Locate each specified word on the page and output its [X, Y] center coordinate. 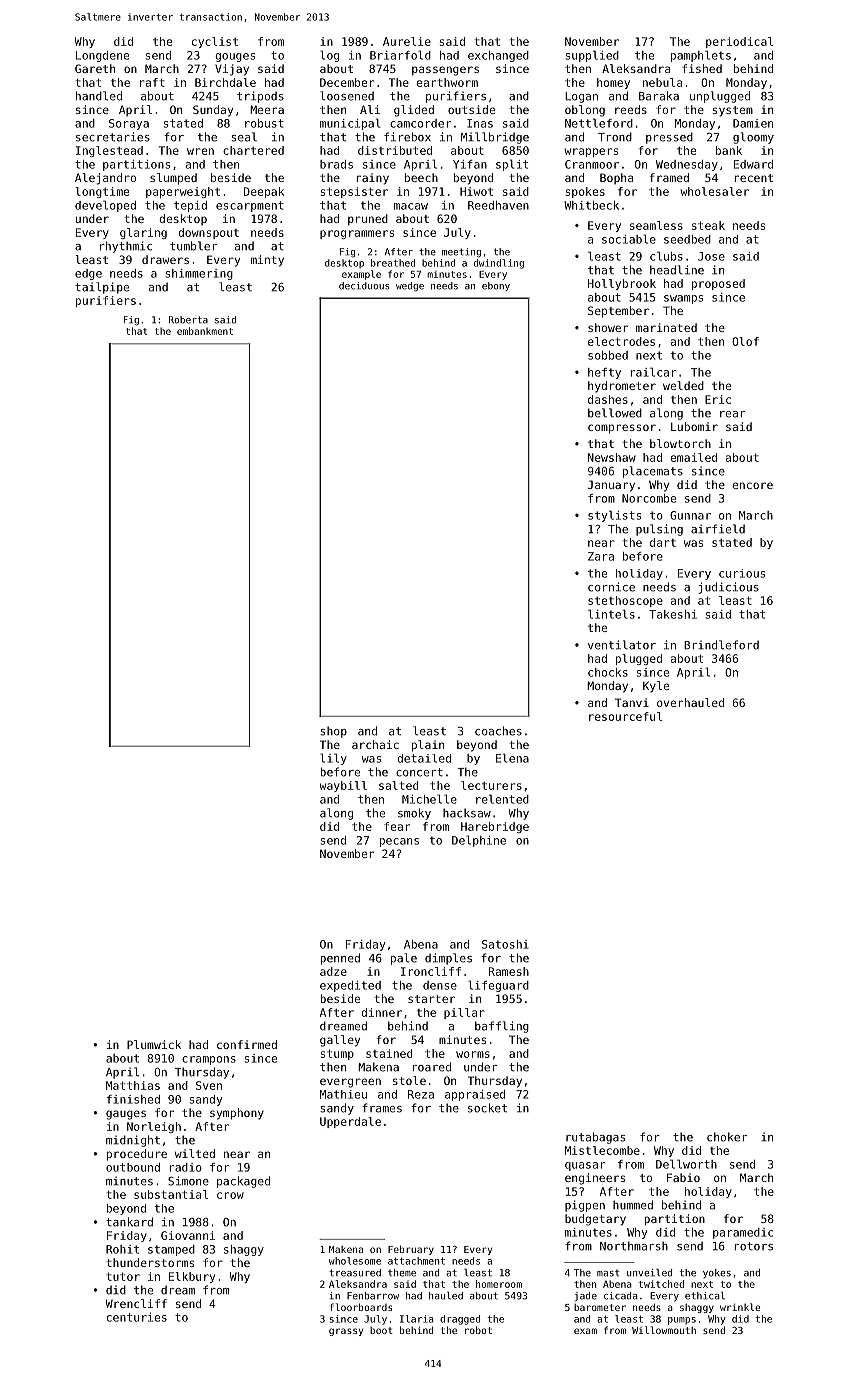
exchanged [498, 56]
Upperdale [350, 1122]
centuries [137, 1317]
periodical [739, 42]
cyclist [215, 42]
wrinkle [740, 1307]
